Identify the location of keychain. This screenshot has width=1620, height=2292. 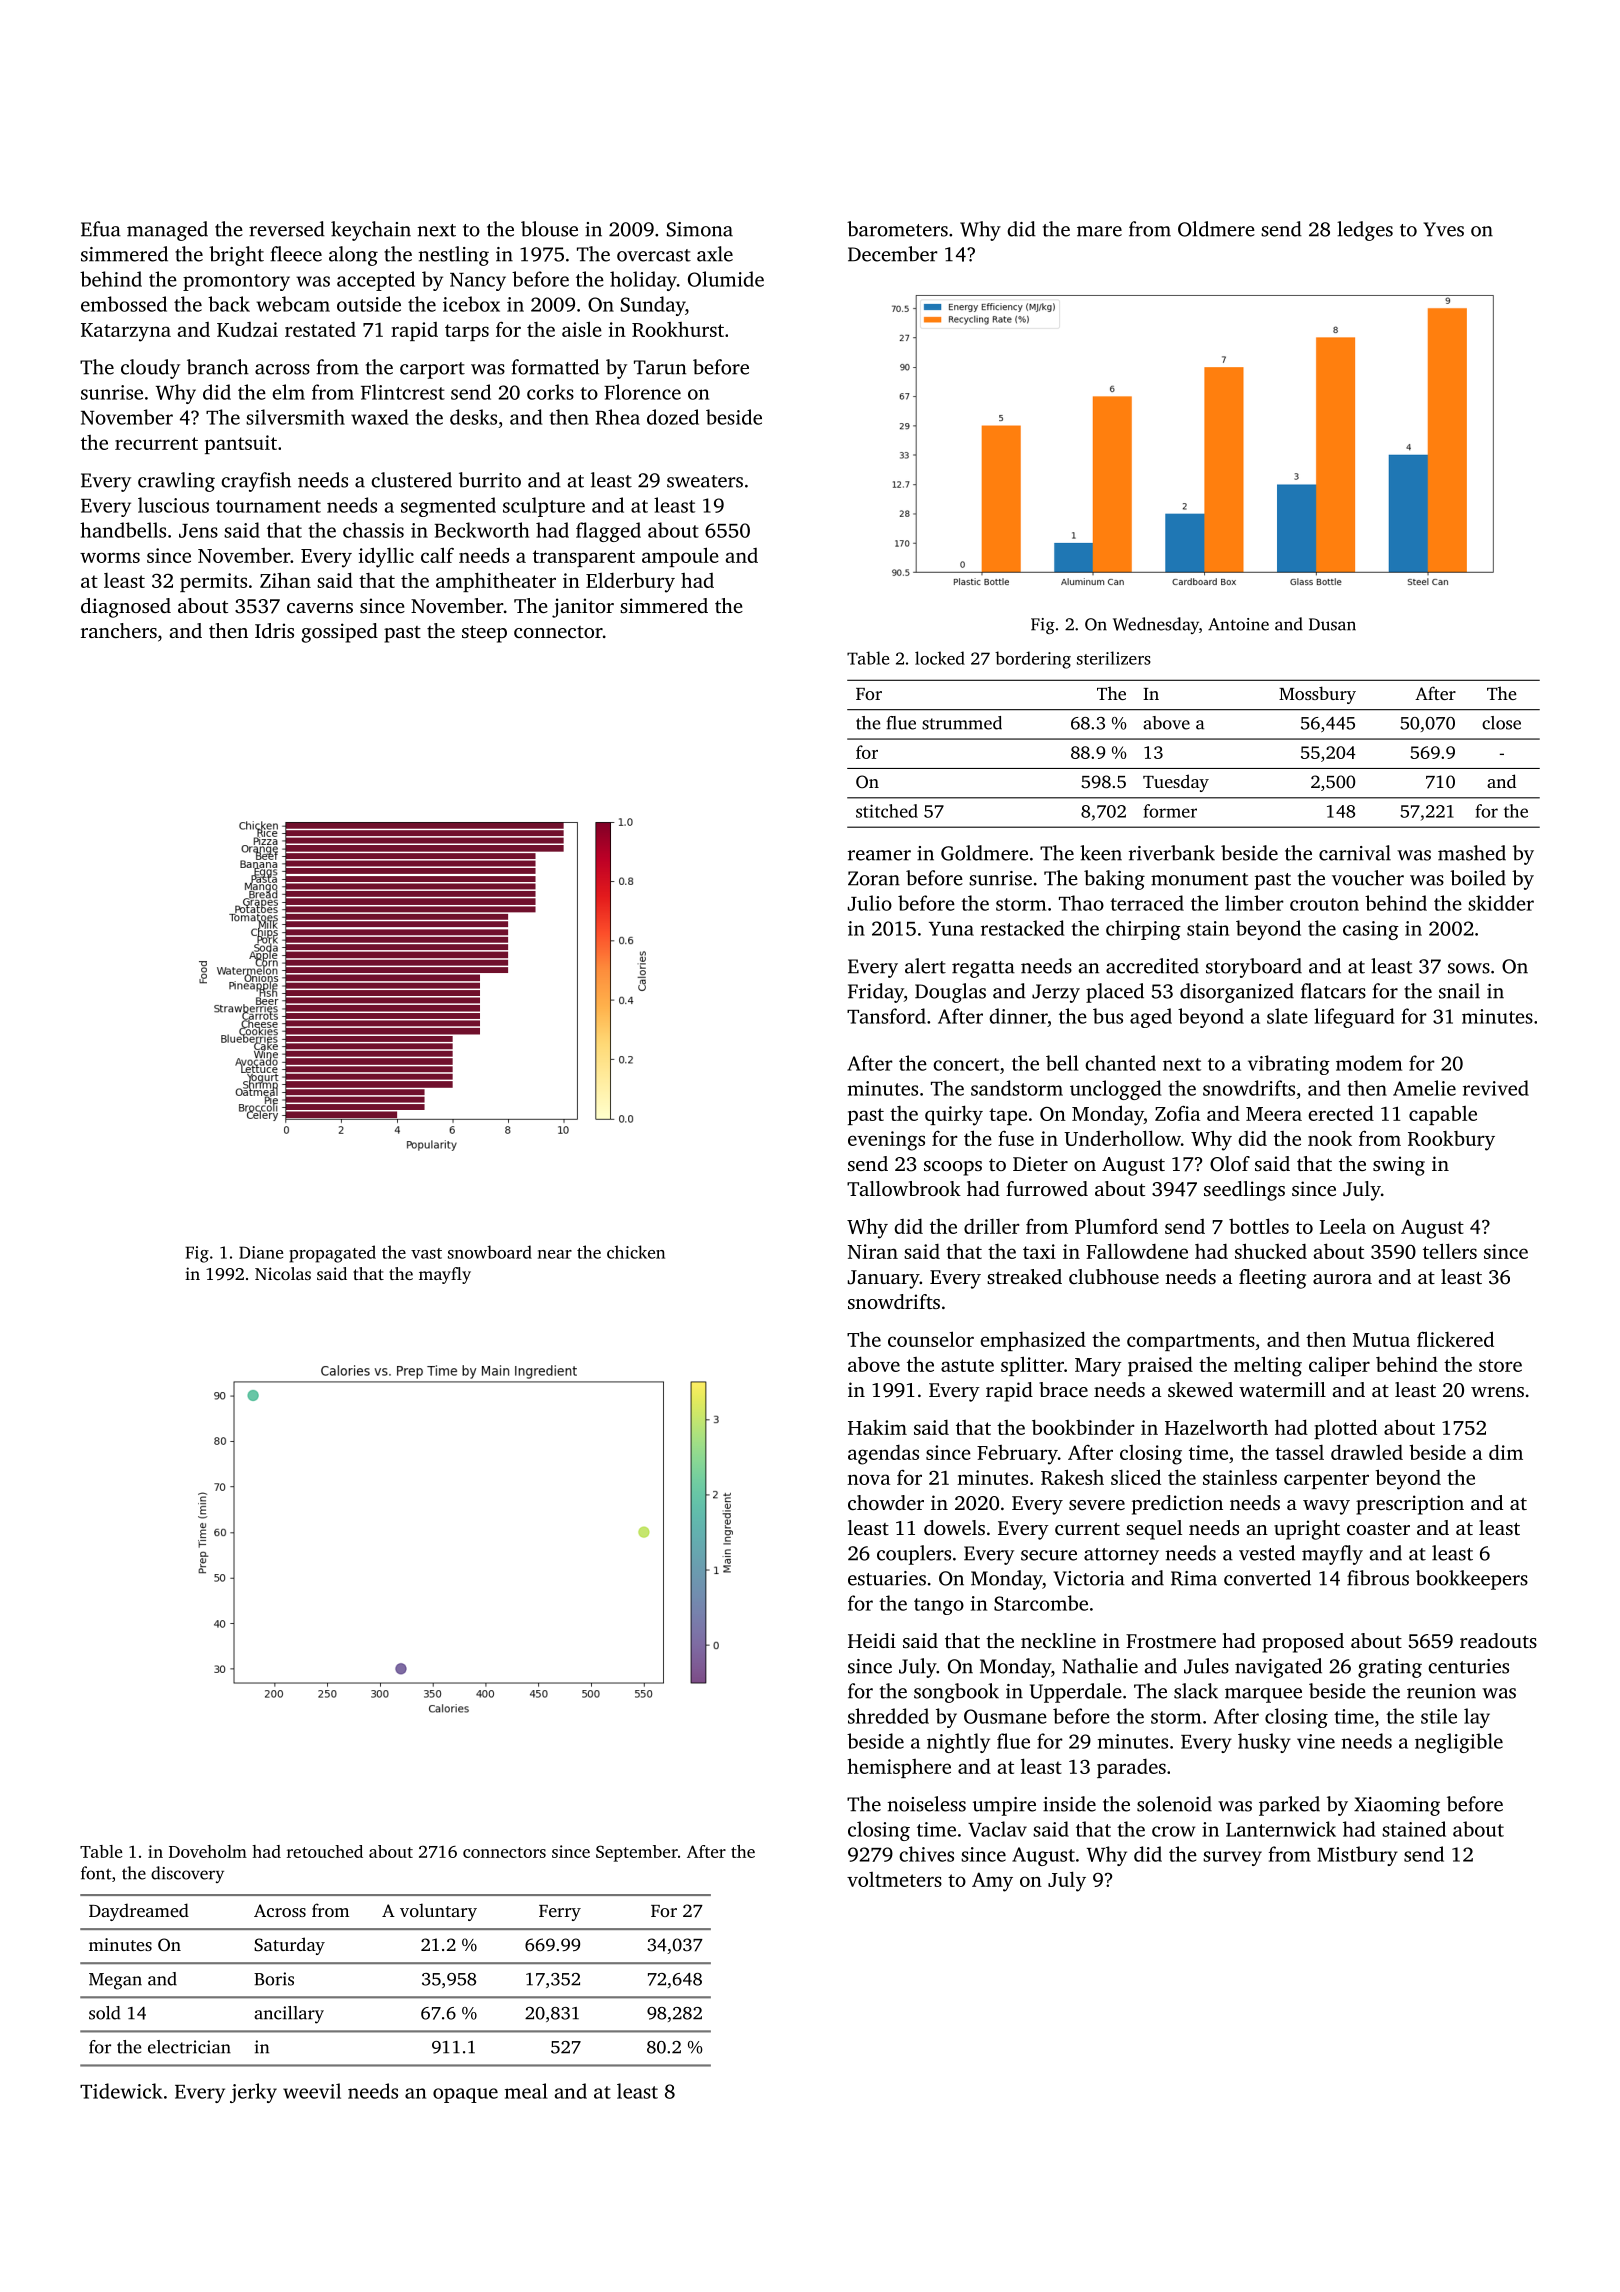
(371, 231).
